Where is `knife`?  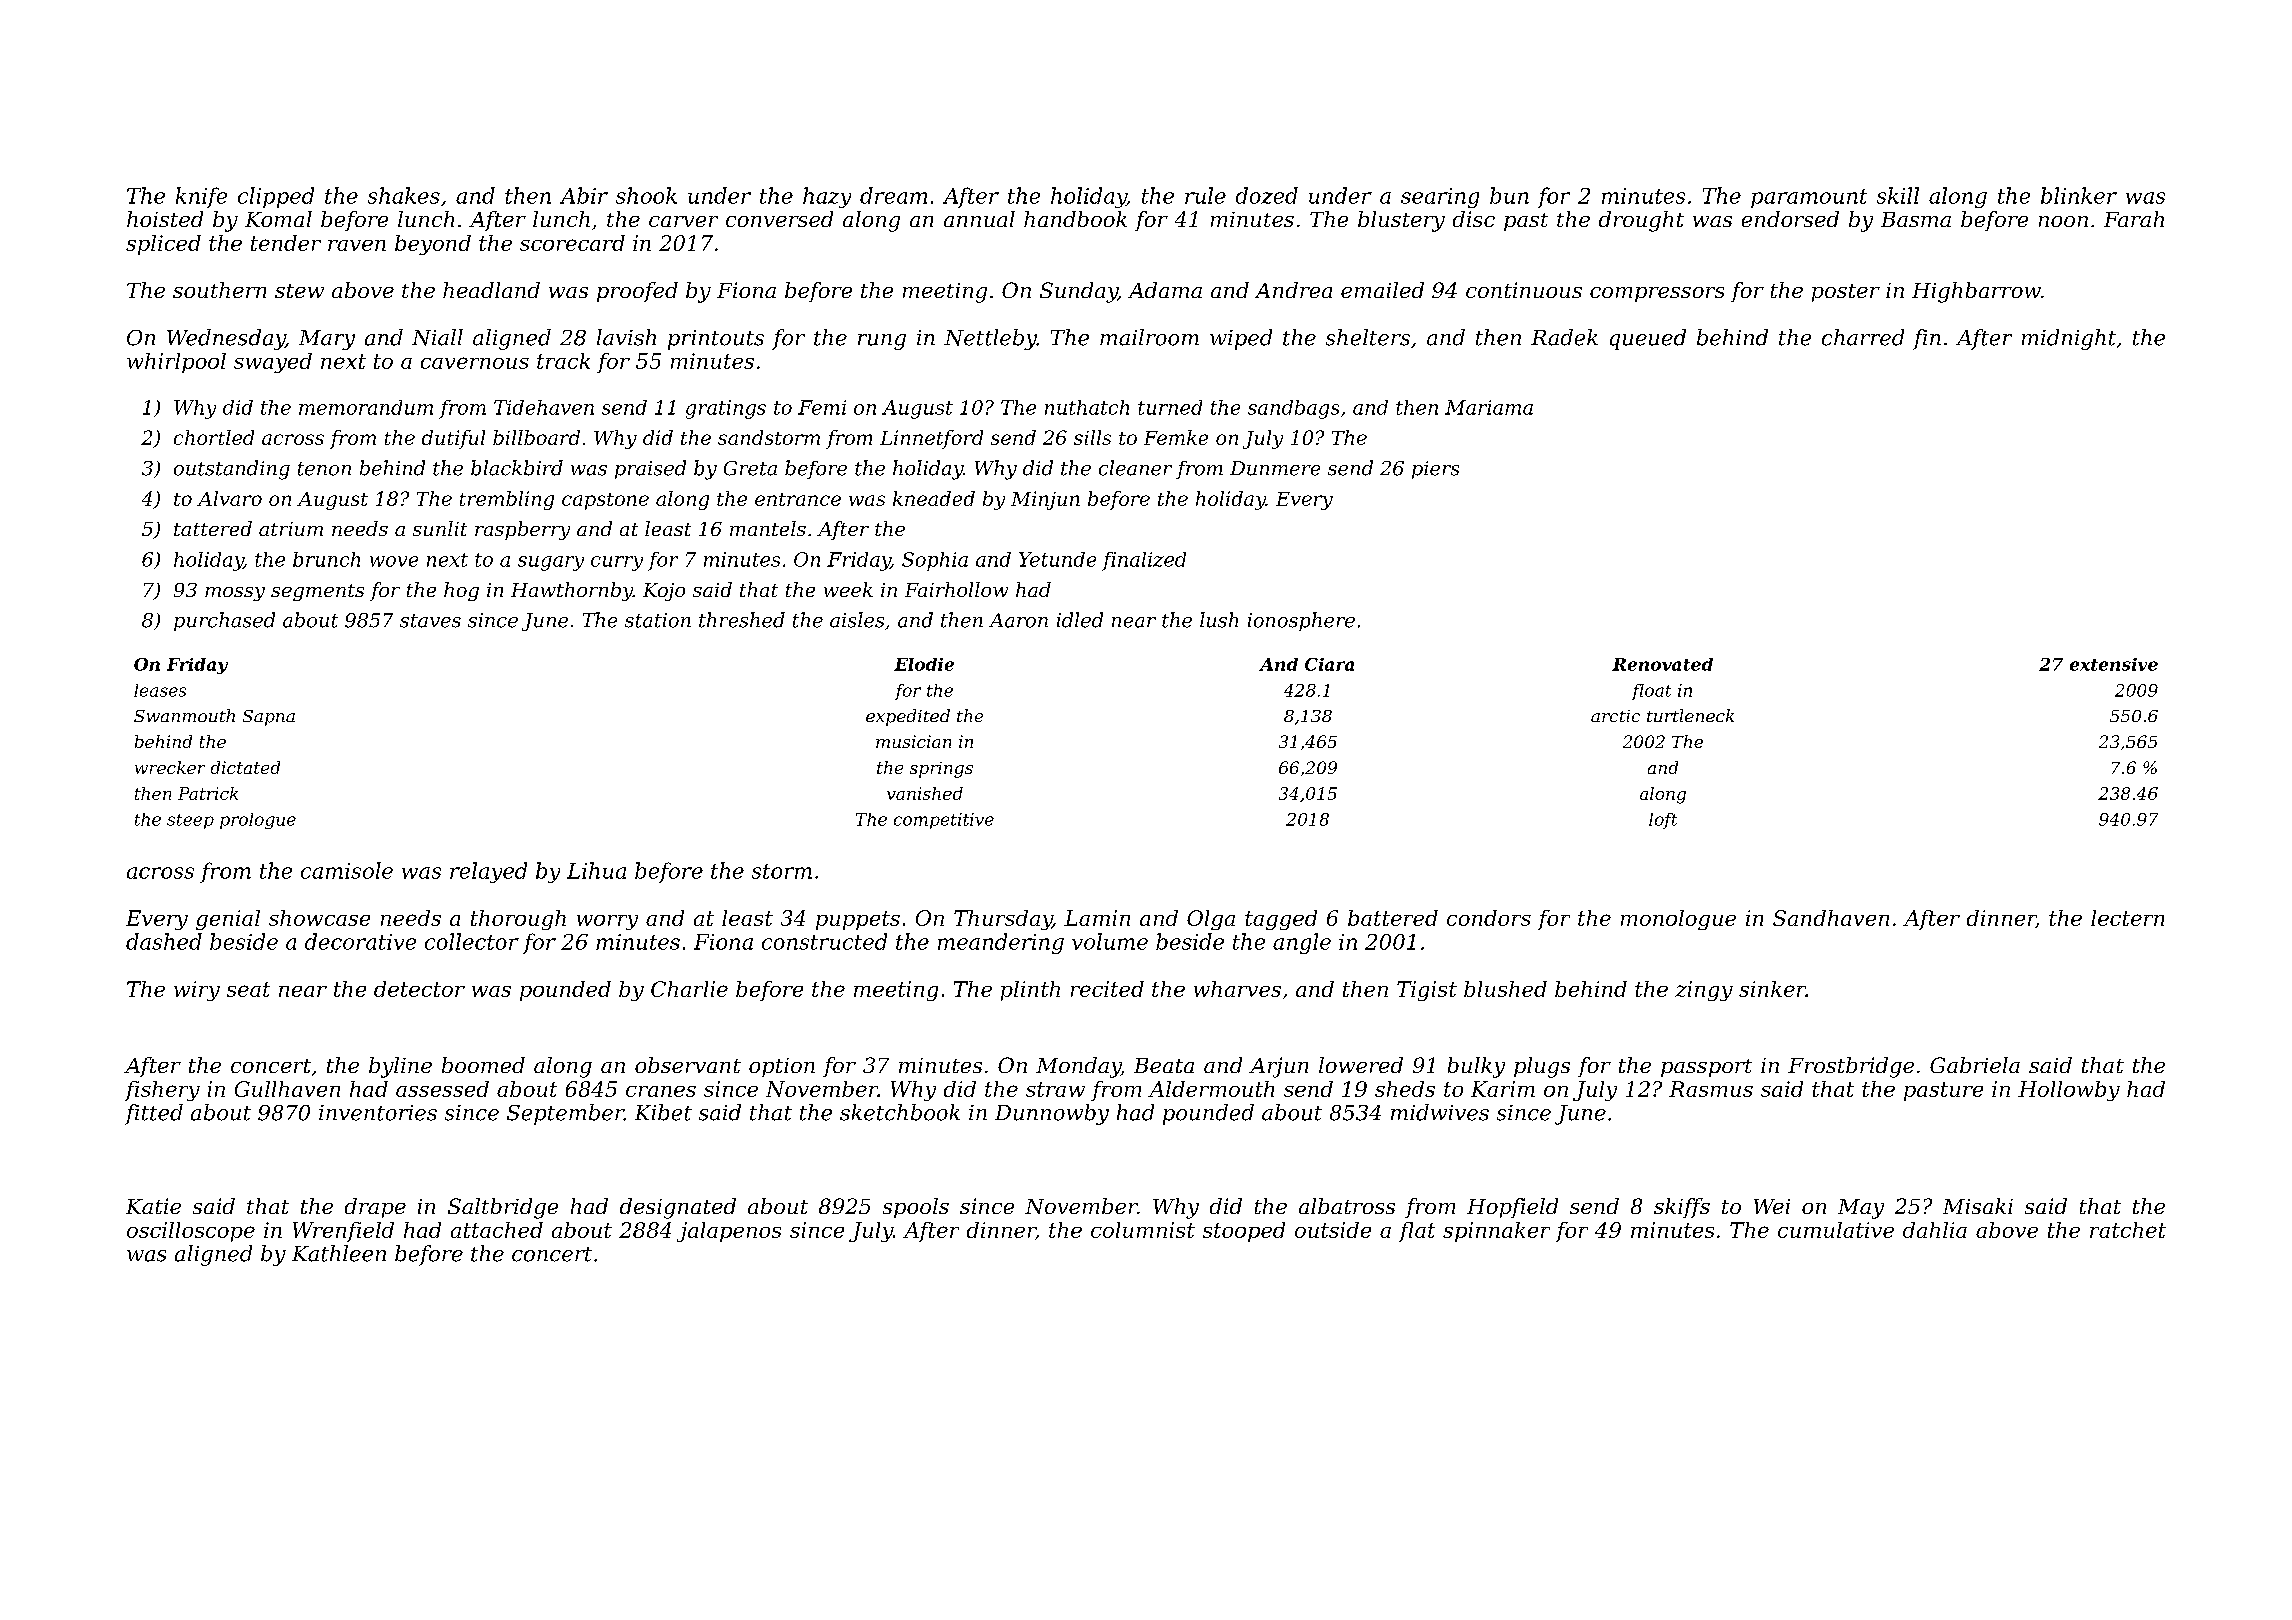
knife is located at coordinates (201, 197).
